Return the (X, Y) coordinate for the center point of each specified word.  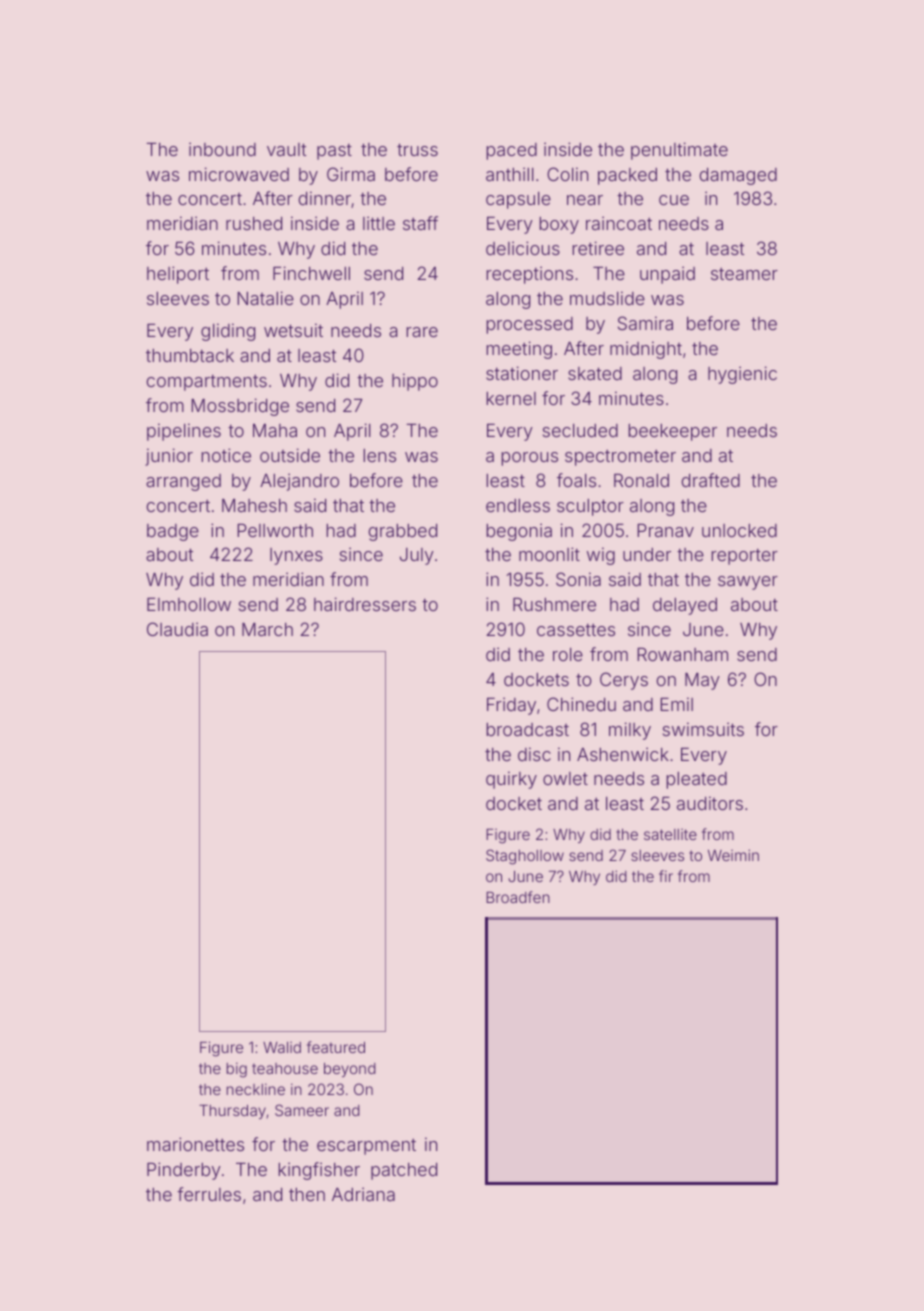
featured (336, 1047)
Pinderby (184, 1171)
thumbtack (190, 355)
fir (666, 876)
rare (422, 332)
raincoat (619, 223)
